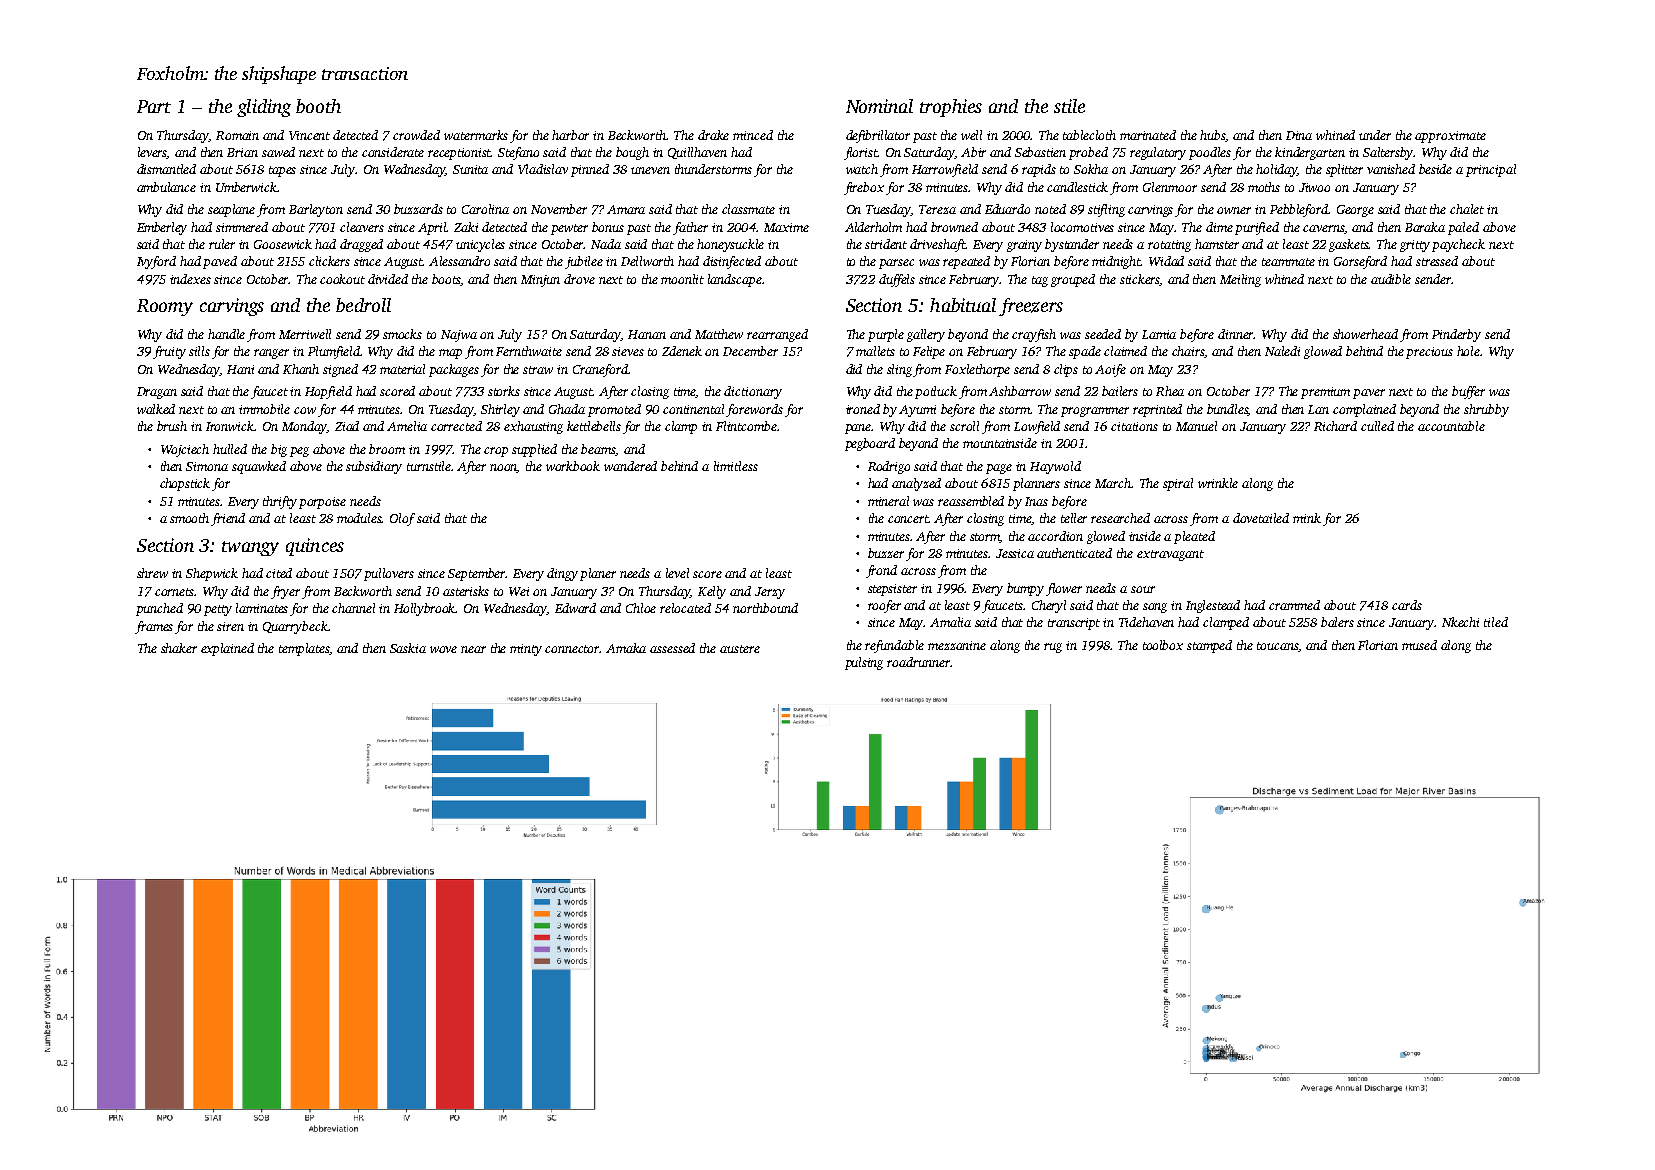  Describe the element at coordinates (1467, 209) in the screenshot. I see `chalet` at that location.
